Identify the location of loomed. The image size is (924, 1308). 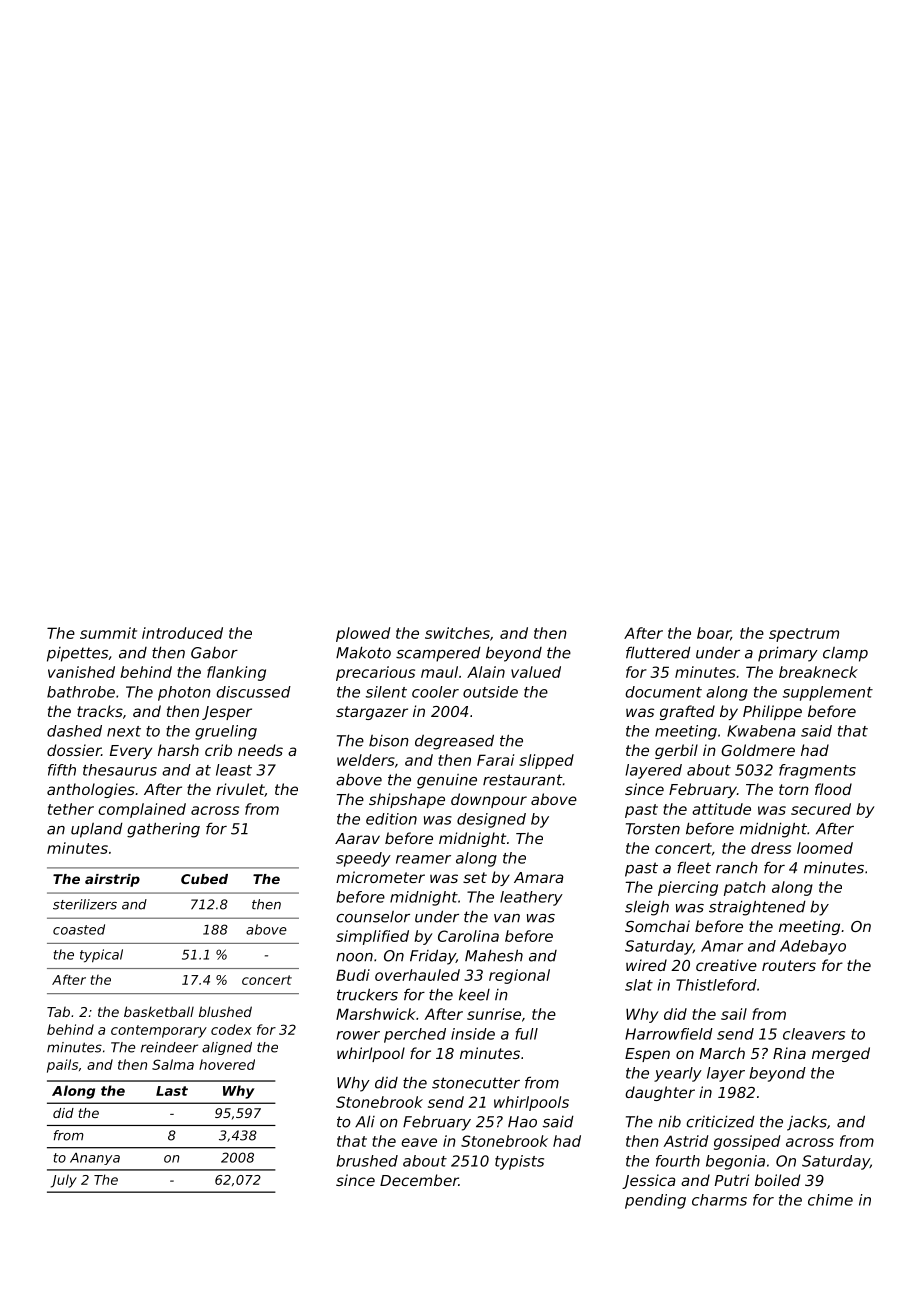
(825, 848).
